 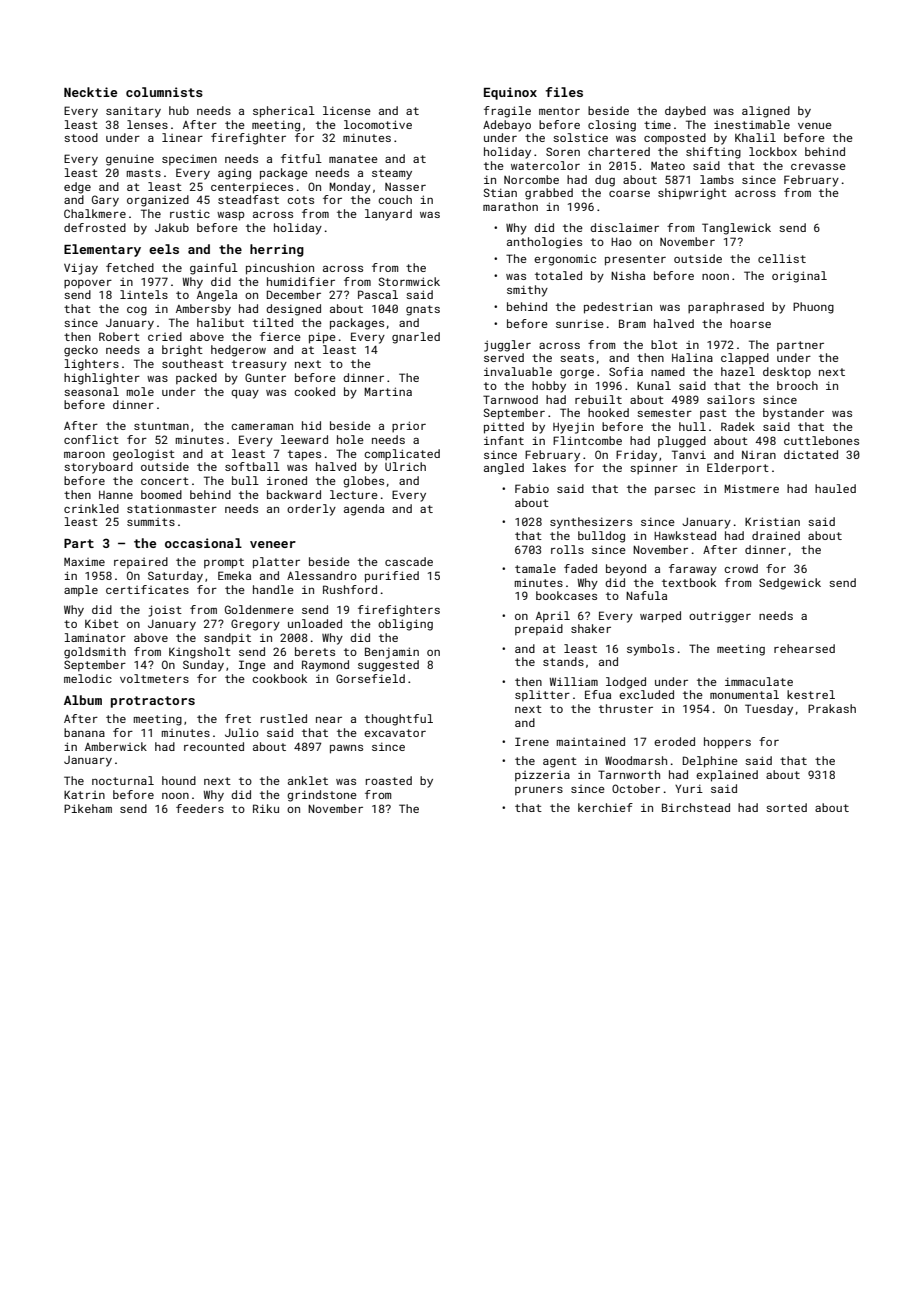 I want to click on Maxime, so click(x=84, y=561).
